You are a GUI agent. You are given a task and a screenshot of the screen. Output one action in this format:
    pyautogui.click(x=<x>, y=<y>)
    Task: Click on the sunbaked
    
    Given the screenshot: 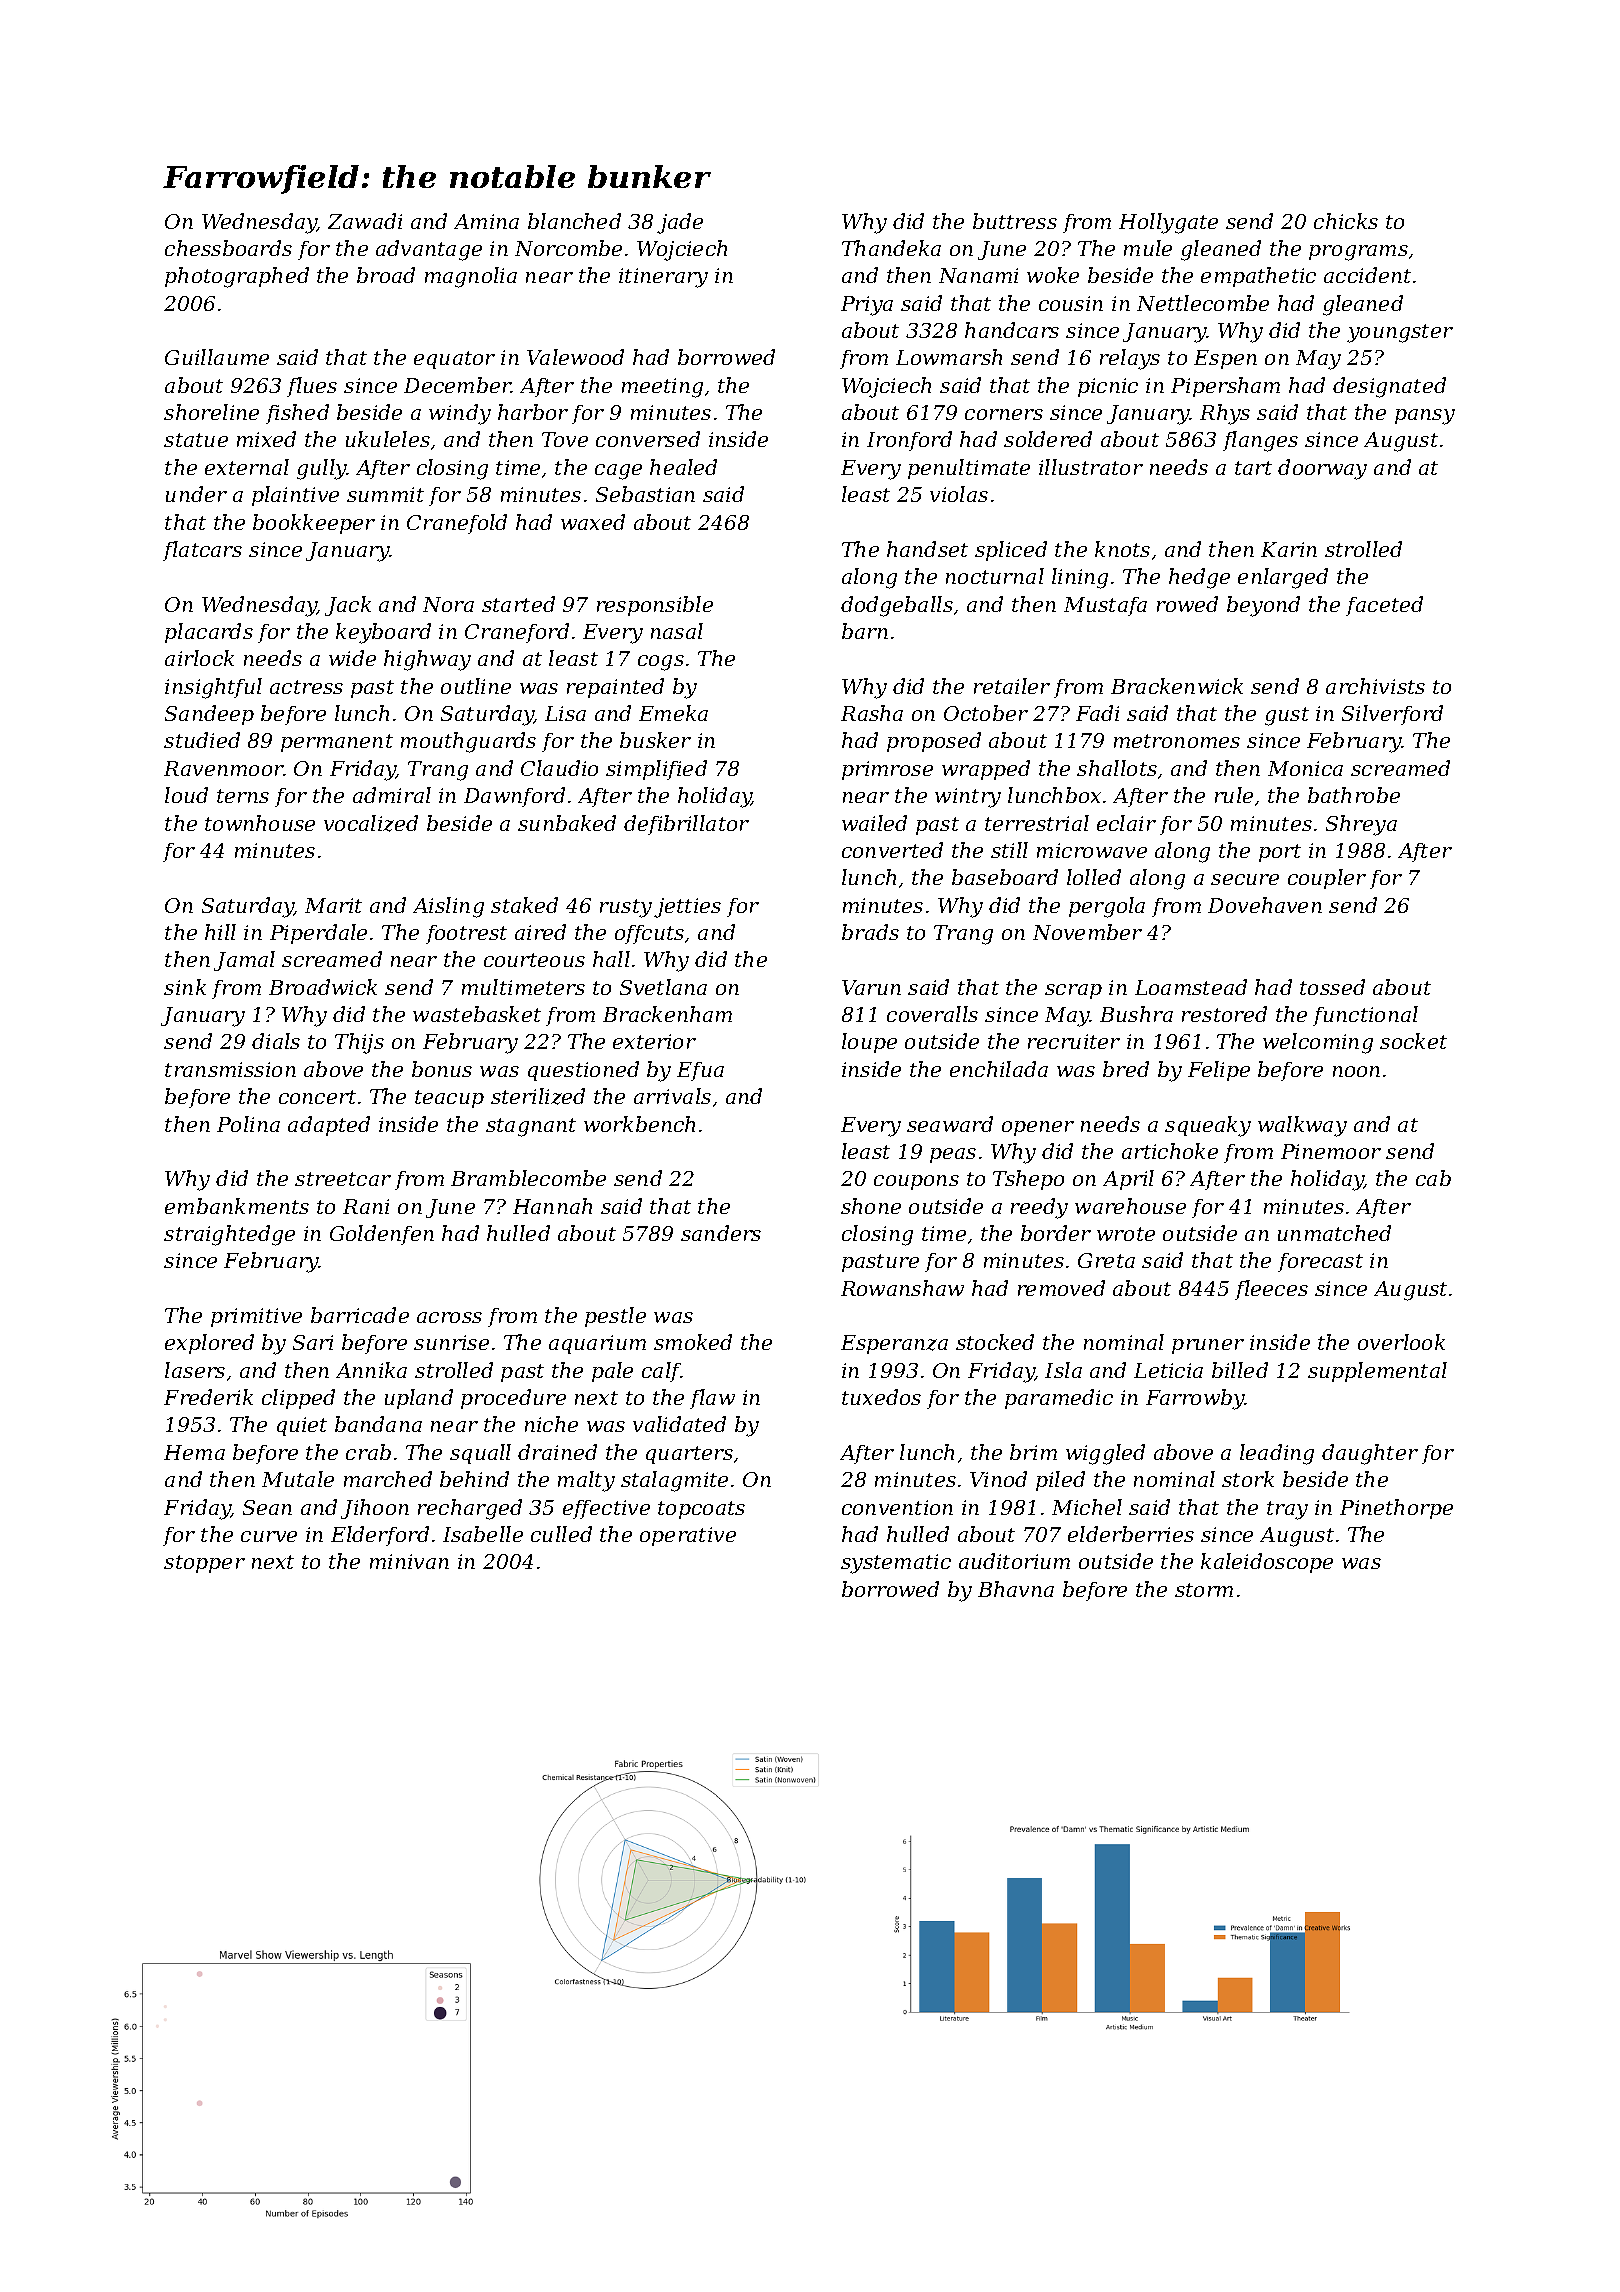 What is the action you would take?
    pyautogui.click(x=567, y=823)
